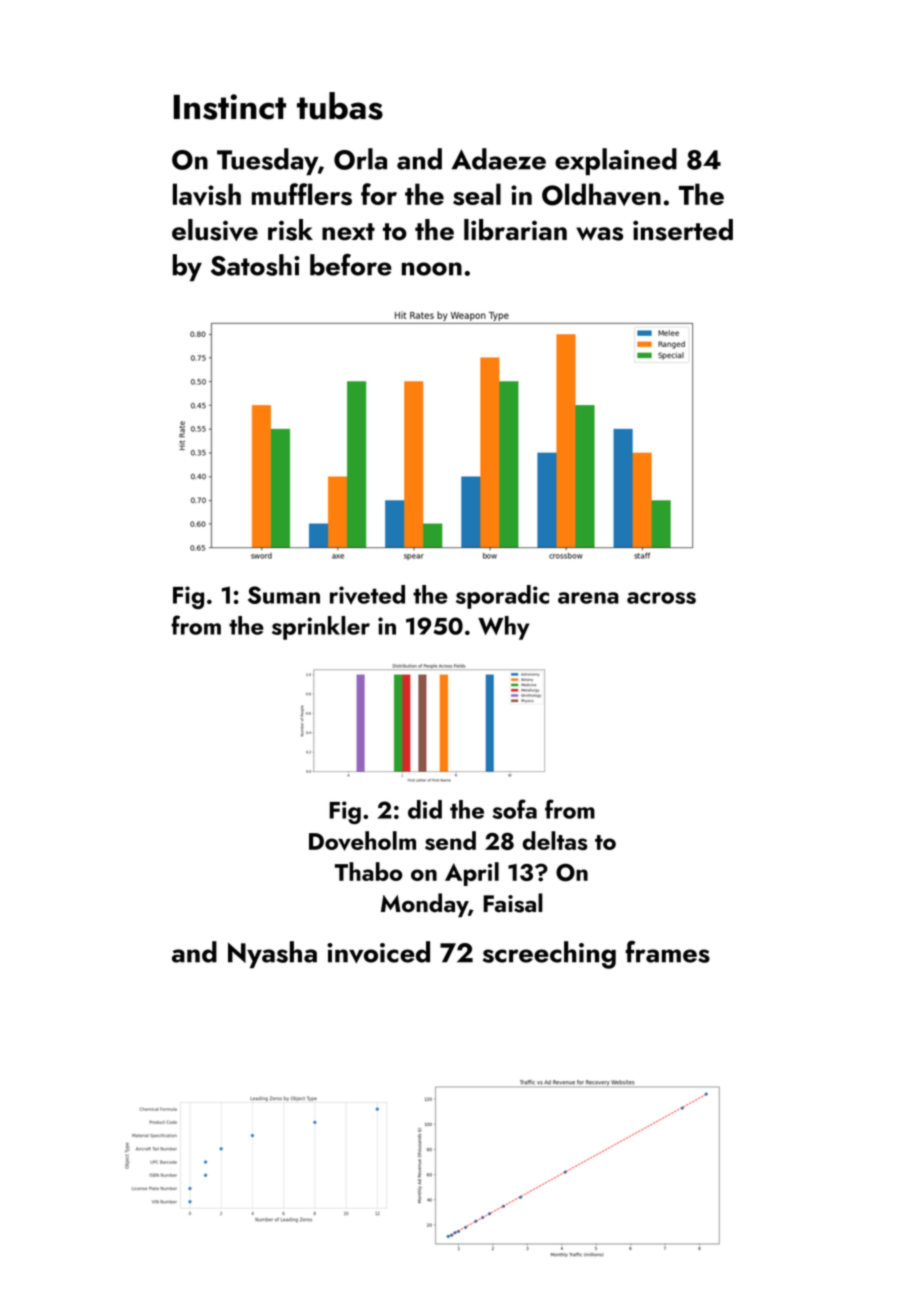  What do you see at coordinates (425, 809) in the document?
I see `did` at bounding box center [425, 809].
